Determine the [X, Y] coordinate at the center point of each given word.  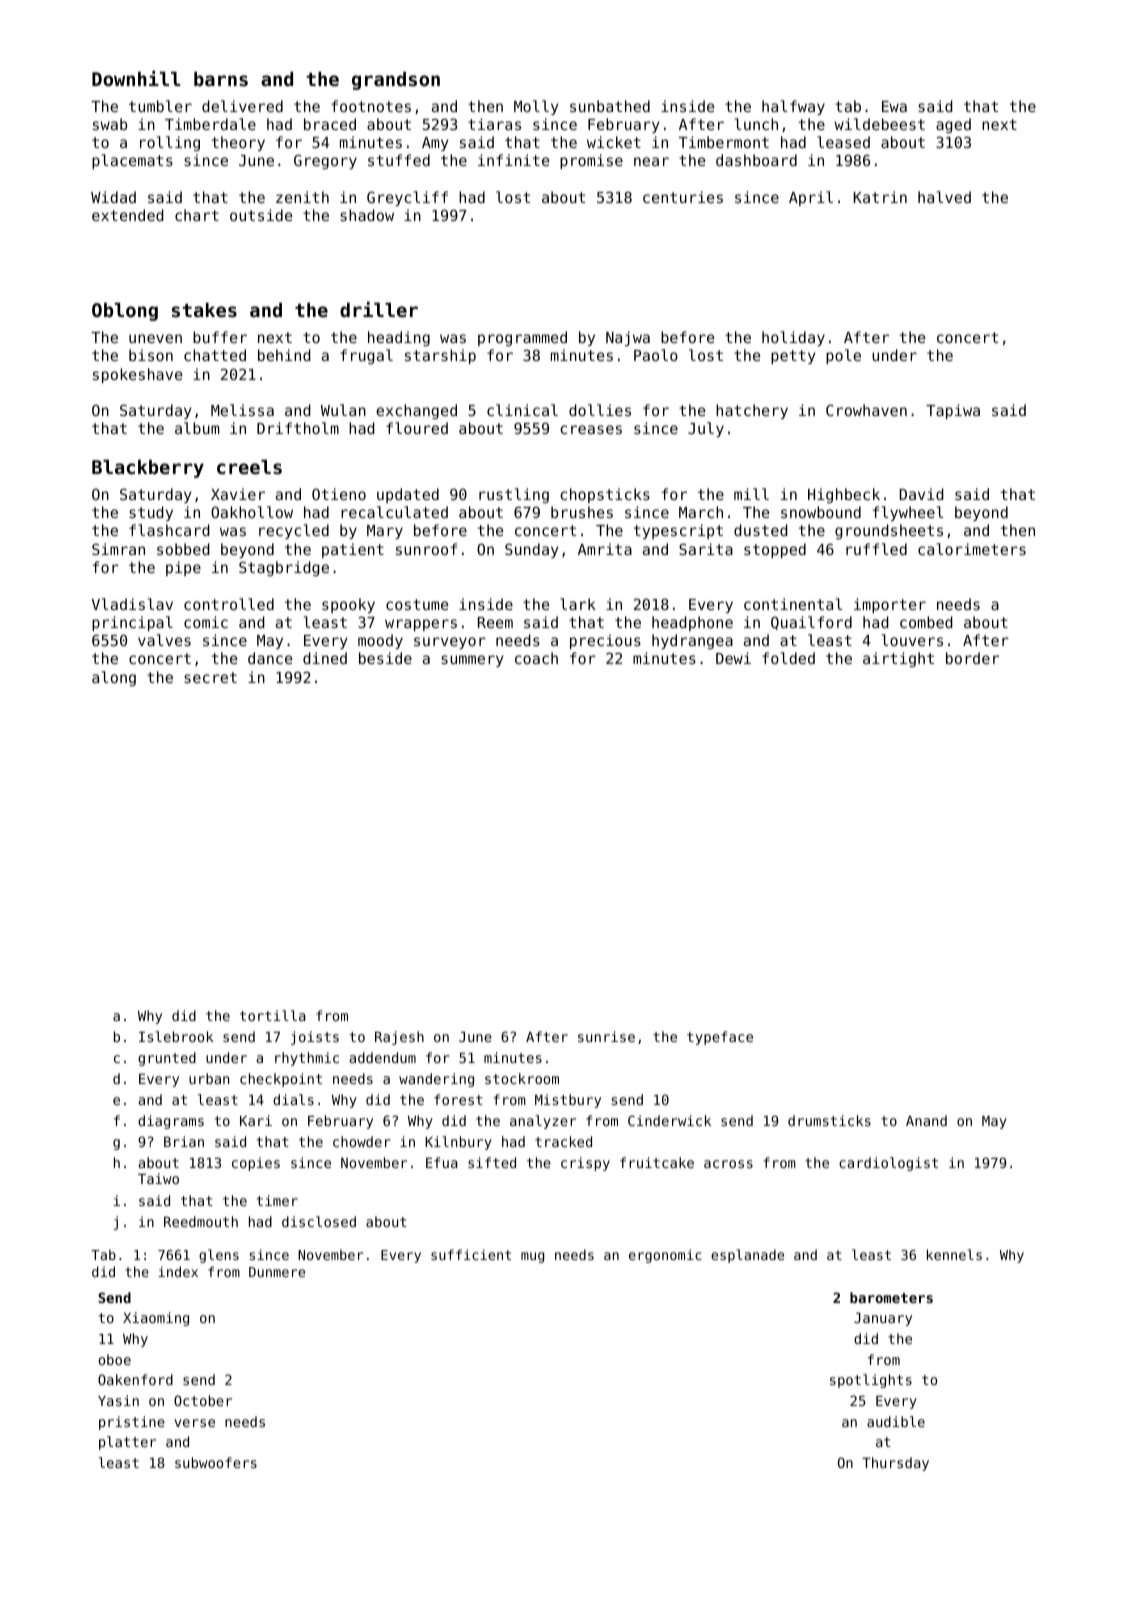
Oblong [125, 312]
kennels [954, 1254]
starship [440, 356]
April [811, 198]
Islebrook [176, 1036]
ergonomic [665, 1256]
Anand [926, 1120]
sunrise [606, 1036]
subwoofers [216, 1462]
